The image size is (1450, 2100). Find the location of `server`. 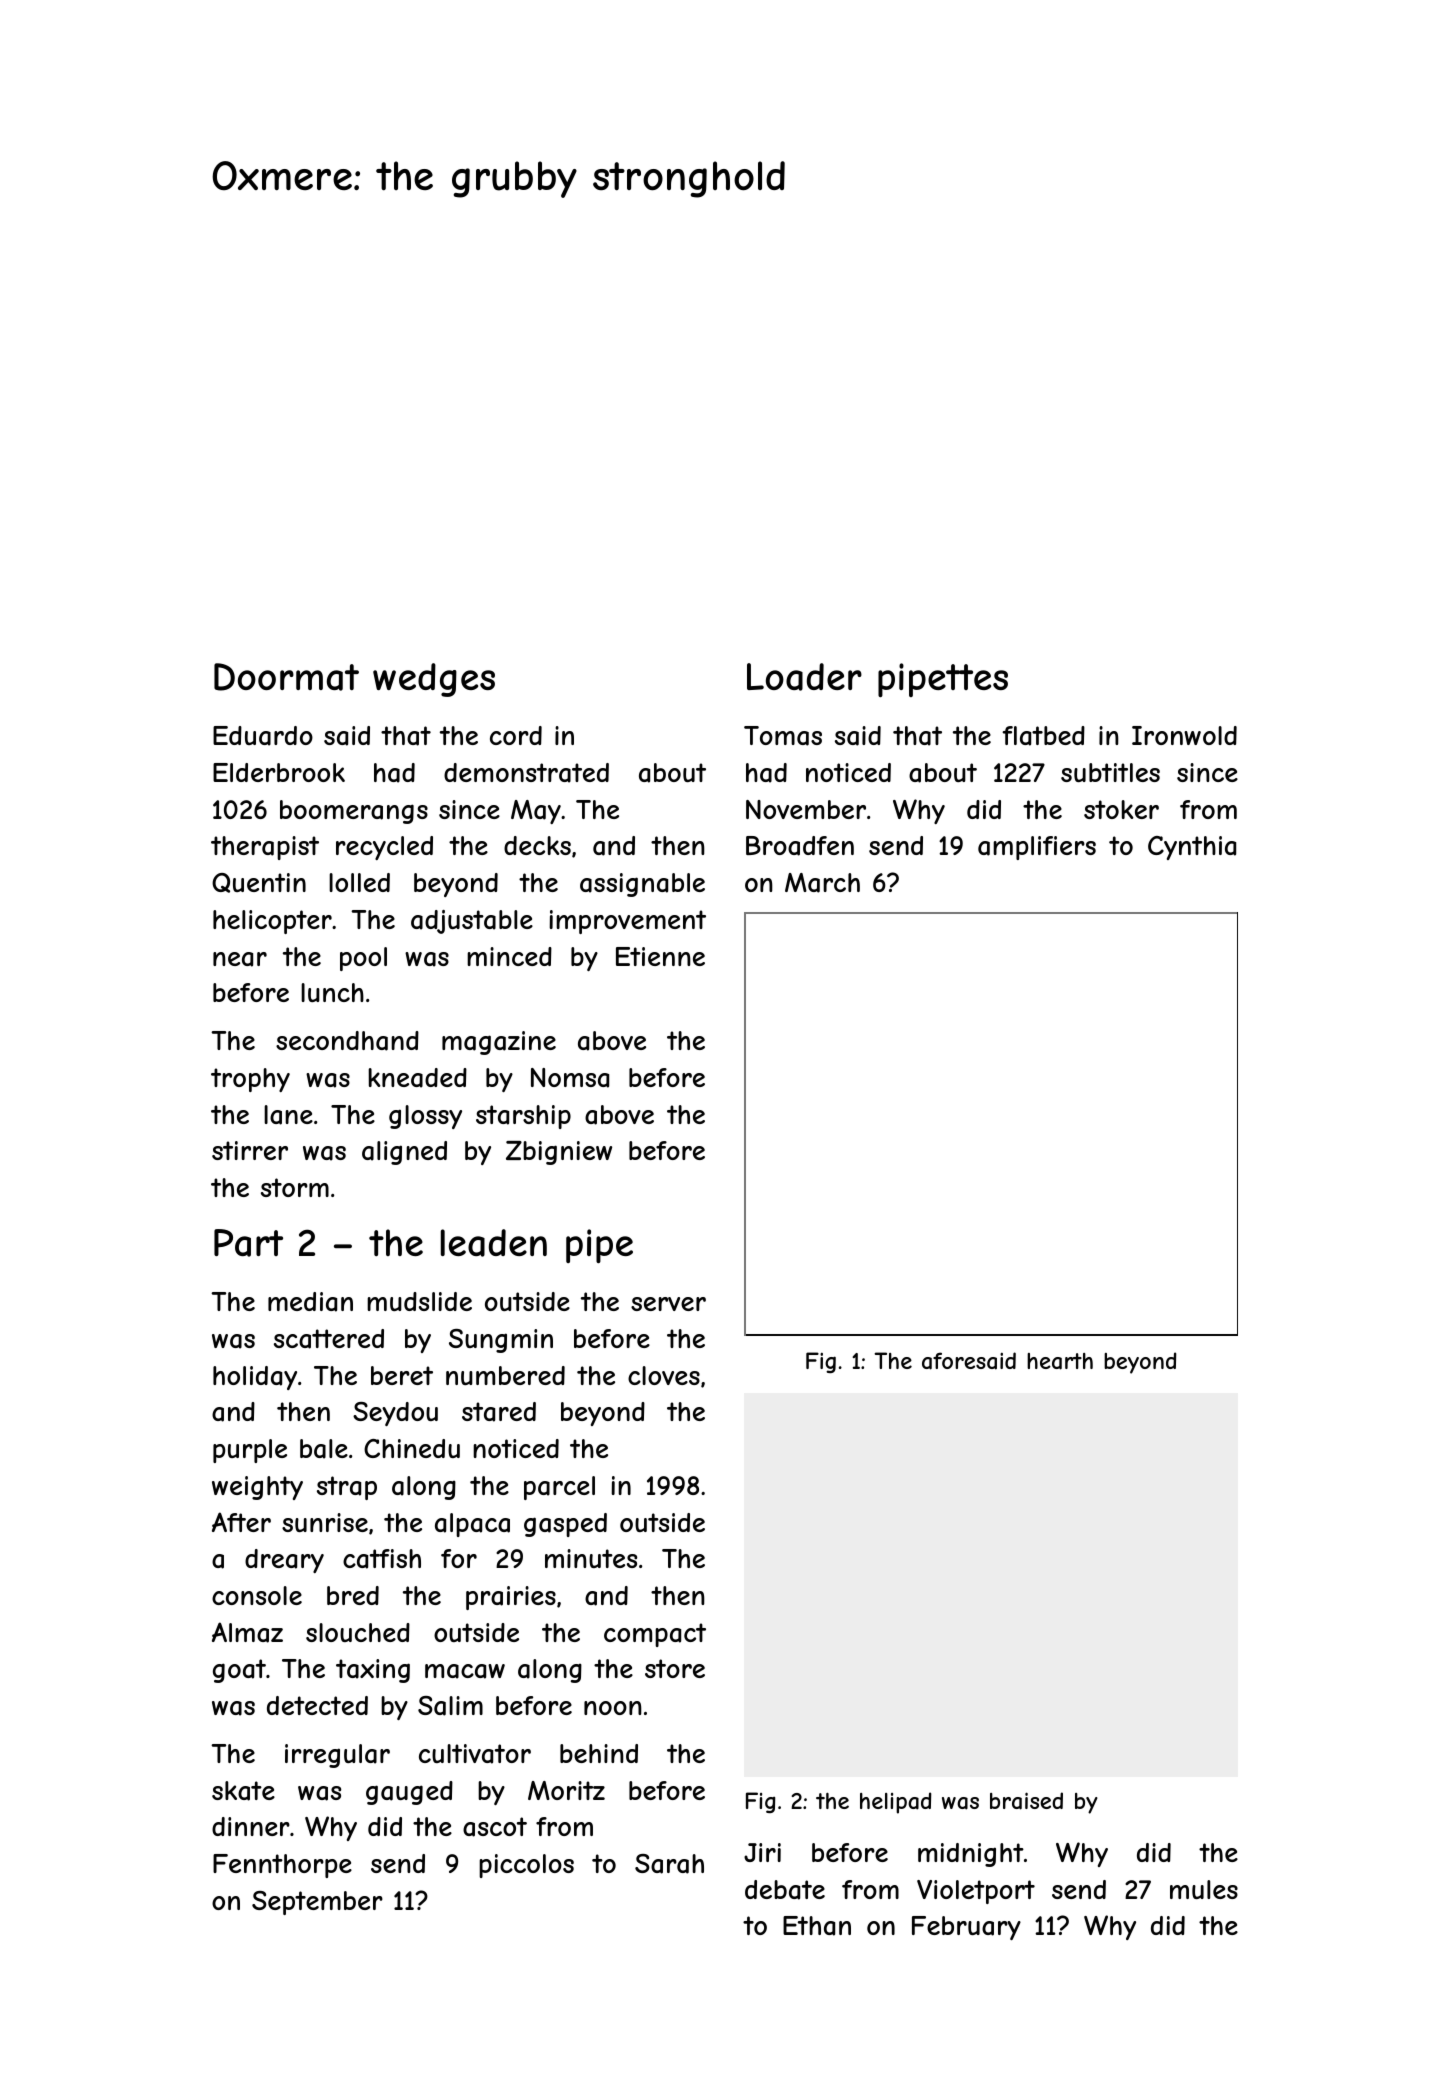

server is located at coordinates (668, 1304).
